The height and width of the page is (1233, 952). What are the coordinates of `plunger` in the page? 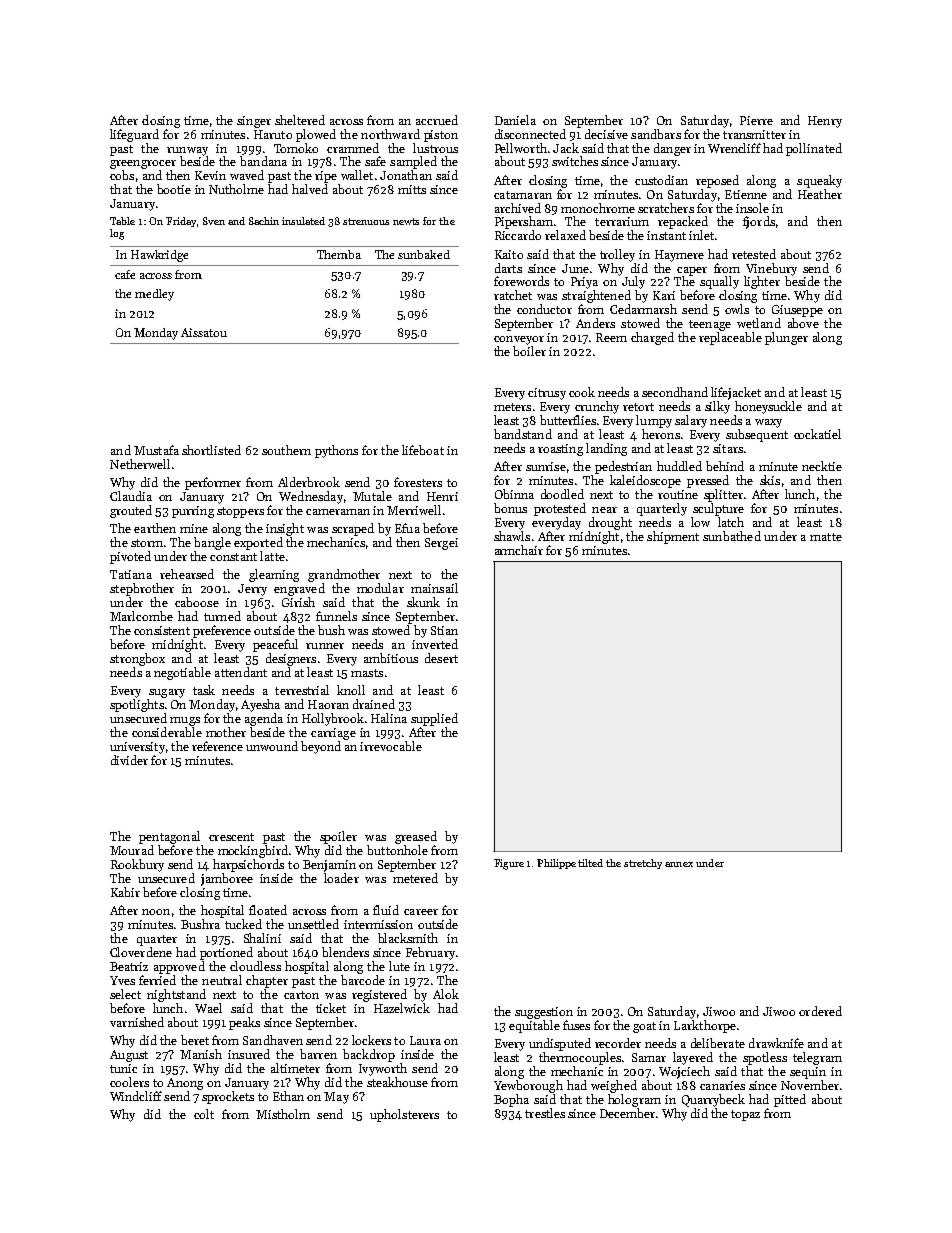 It's located at (786, 338).
